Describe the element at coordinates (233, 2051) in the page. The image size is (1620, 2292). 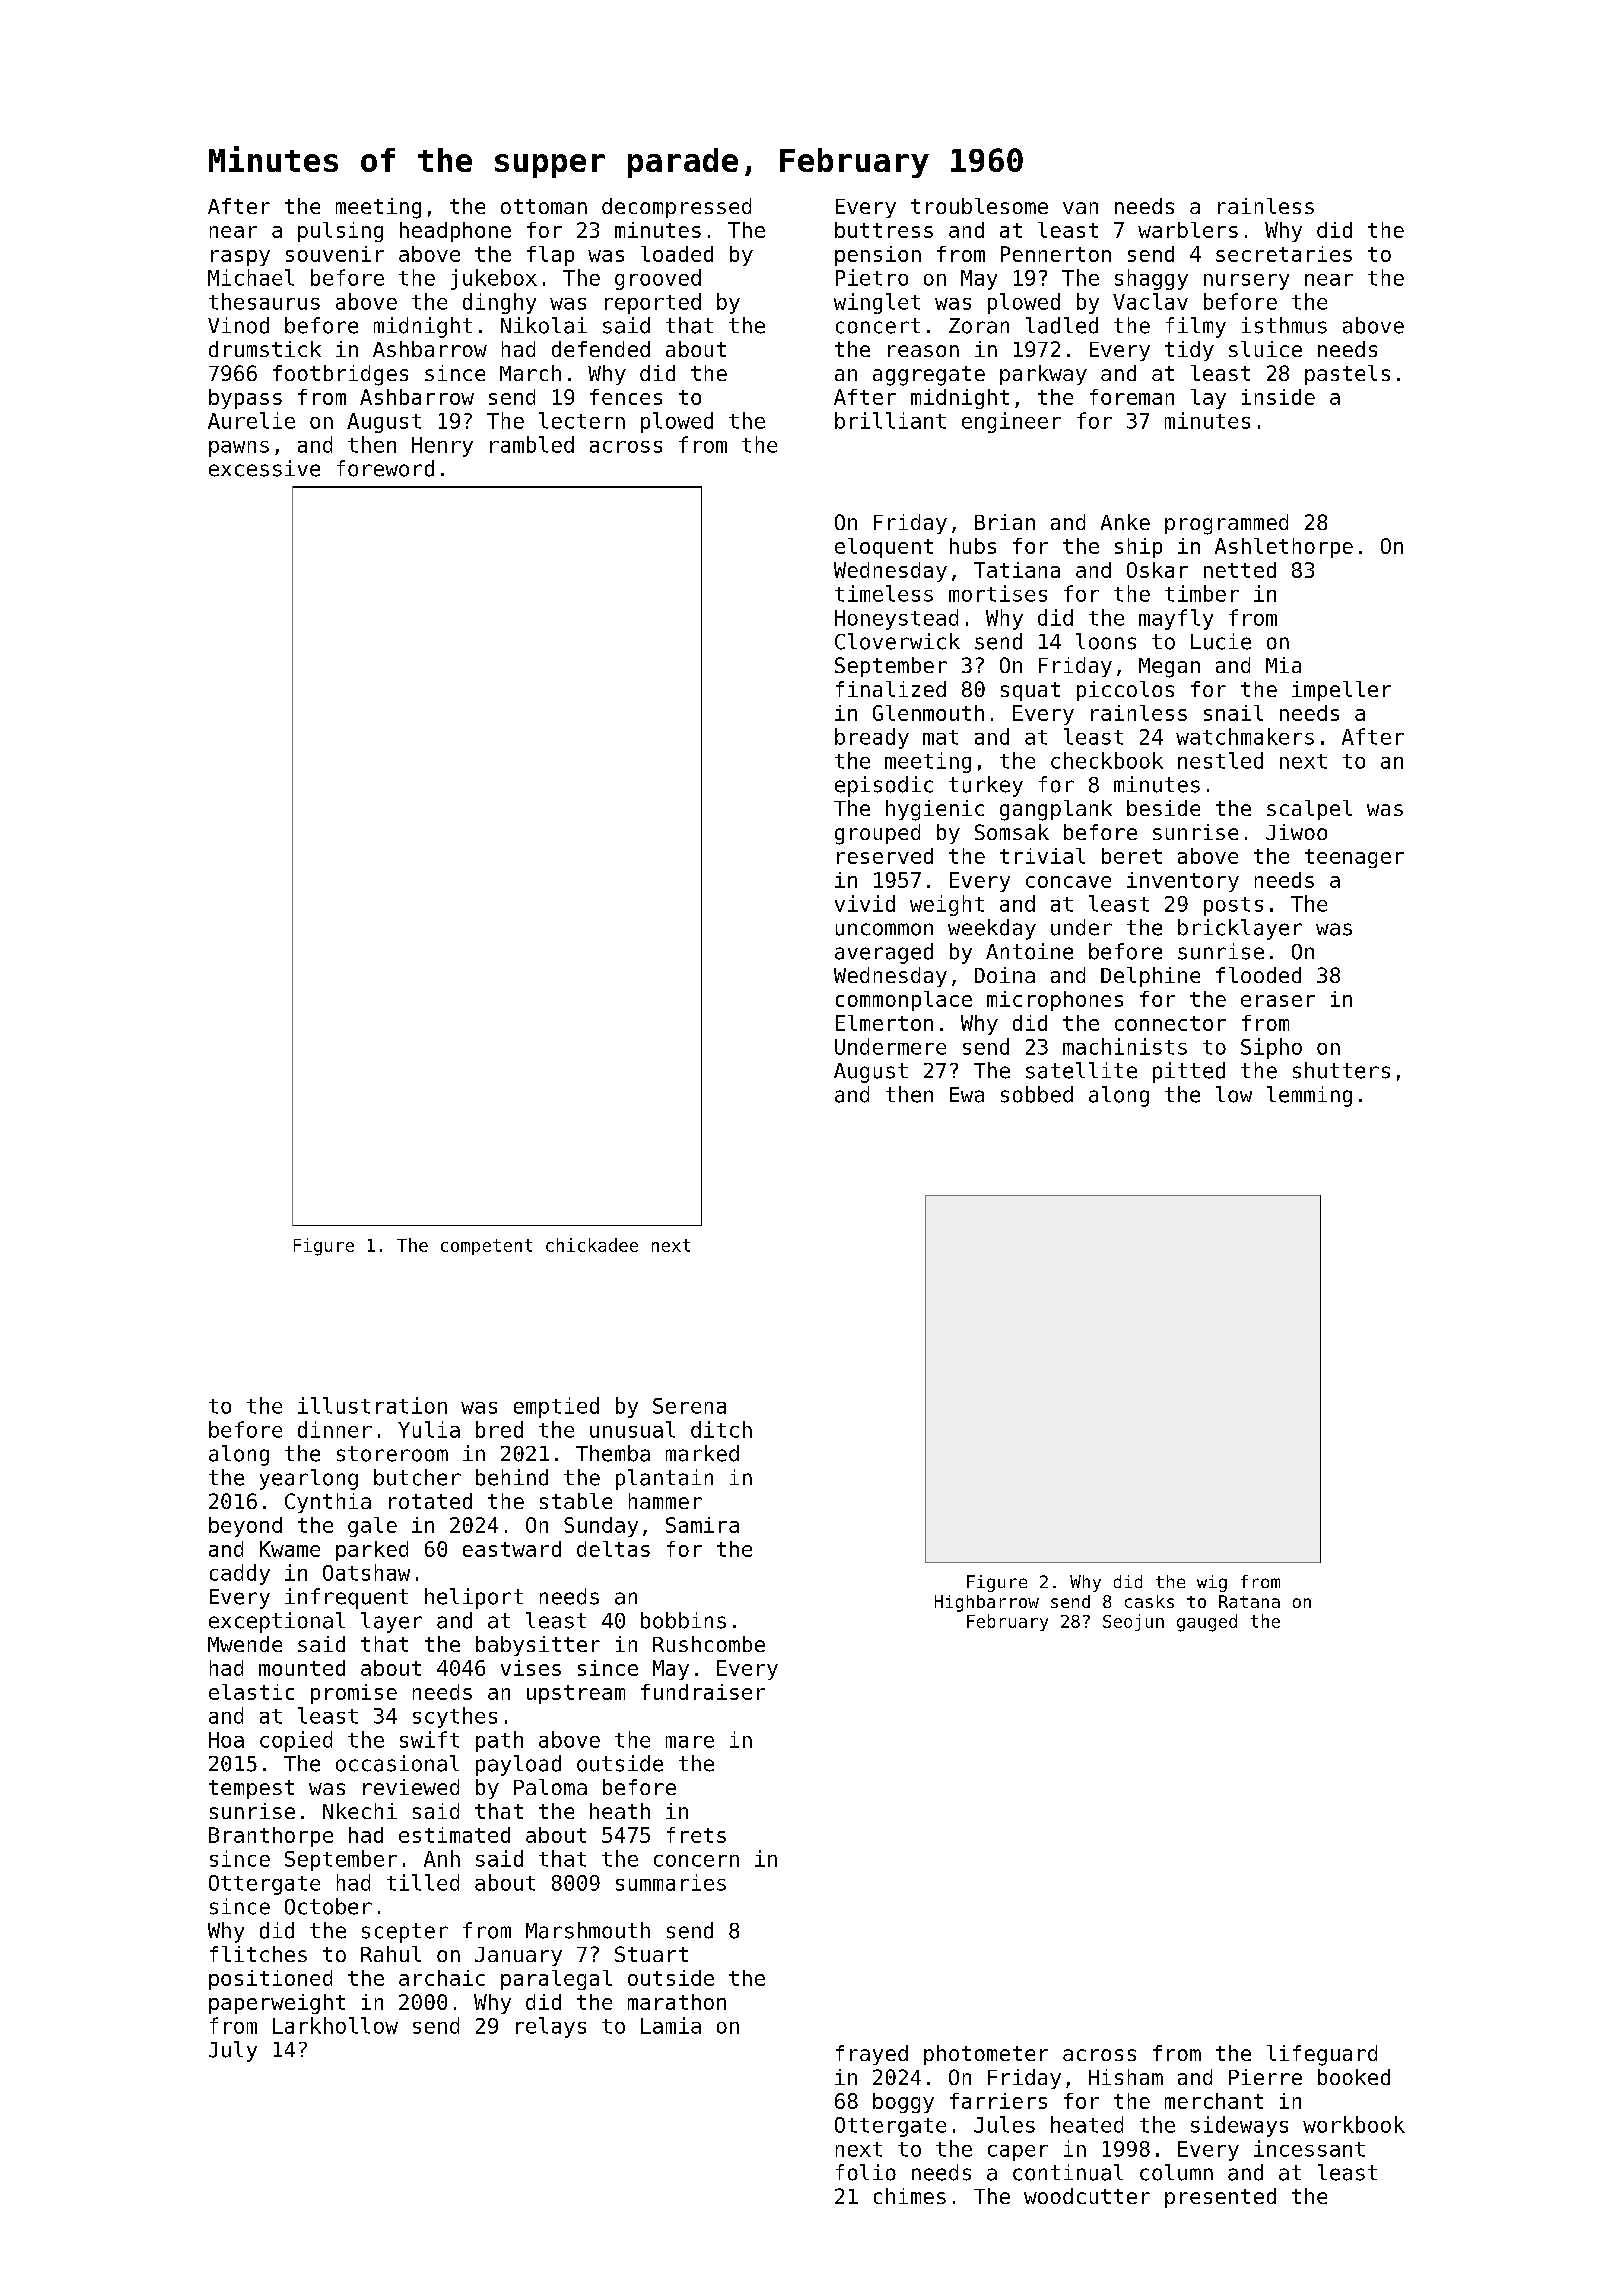
I see `July` at that location.
